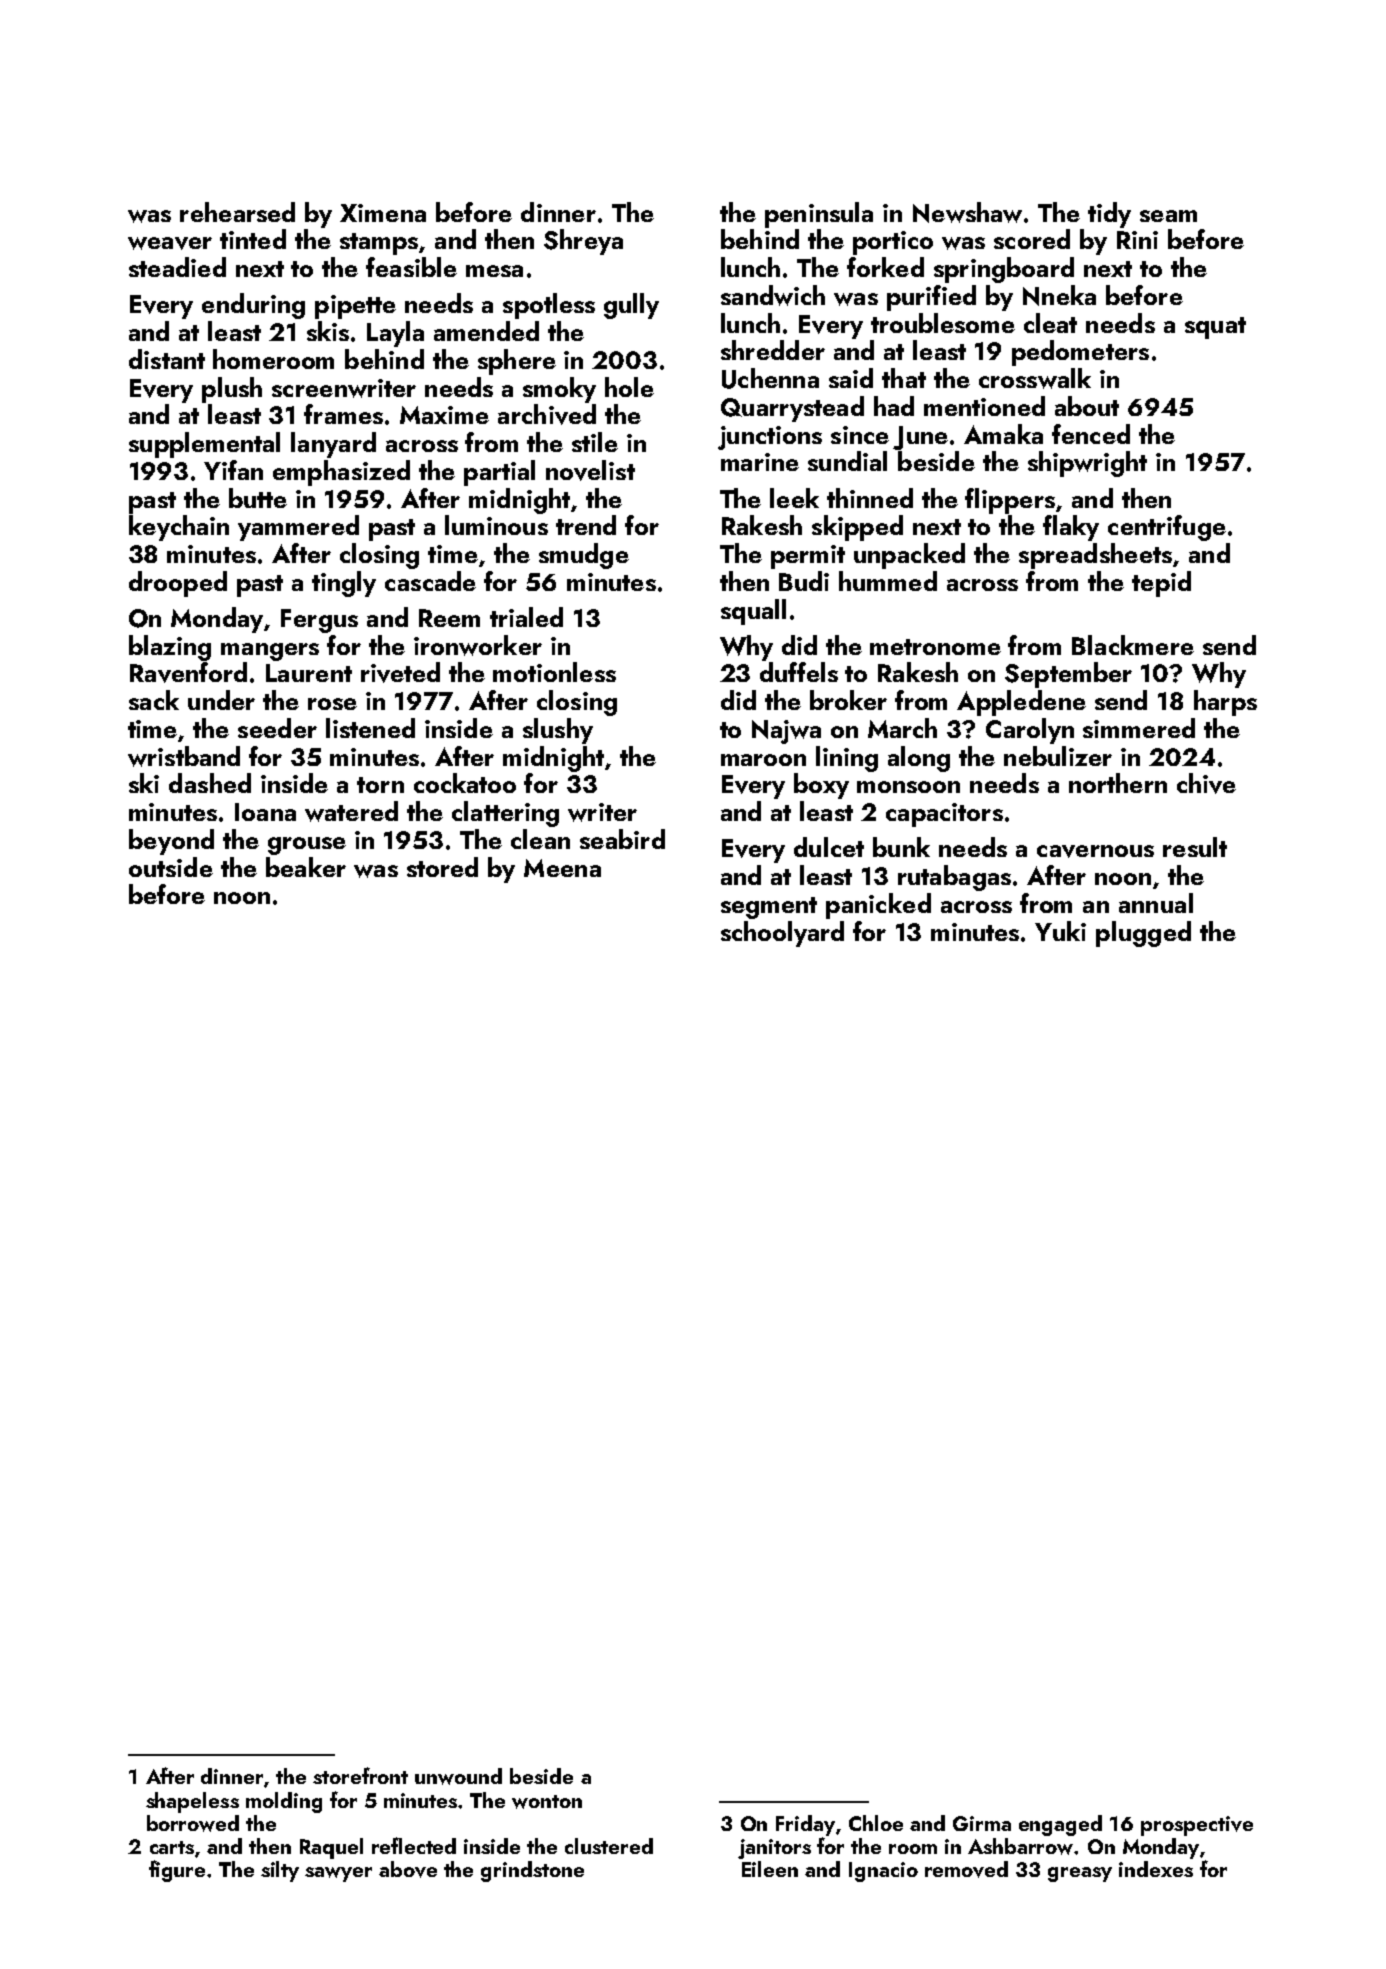 This screenshot has height=1969, width=1386. Describe the element at coordinates (360, 1775) in the screenshot. I see `storefront` at that location.
